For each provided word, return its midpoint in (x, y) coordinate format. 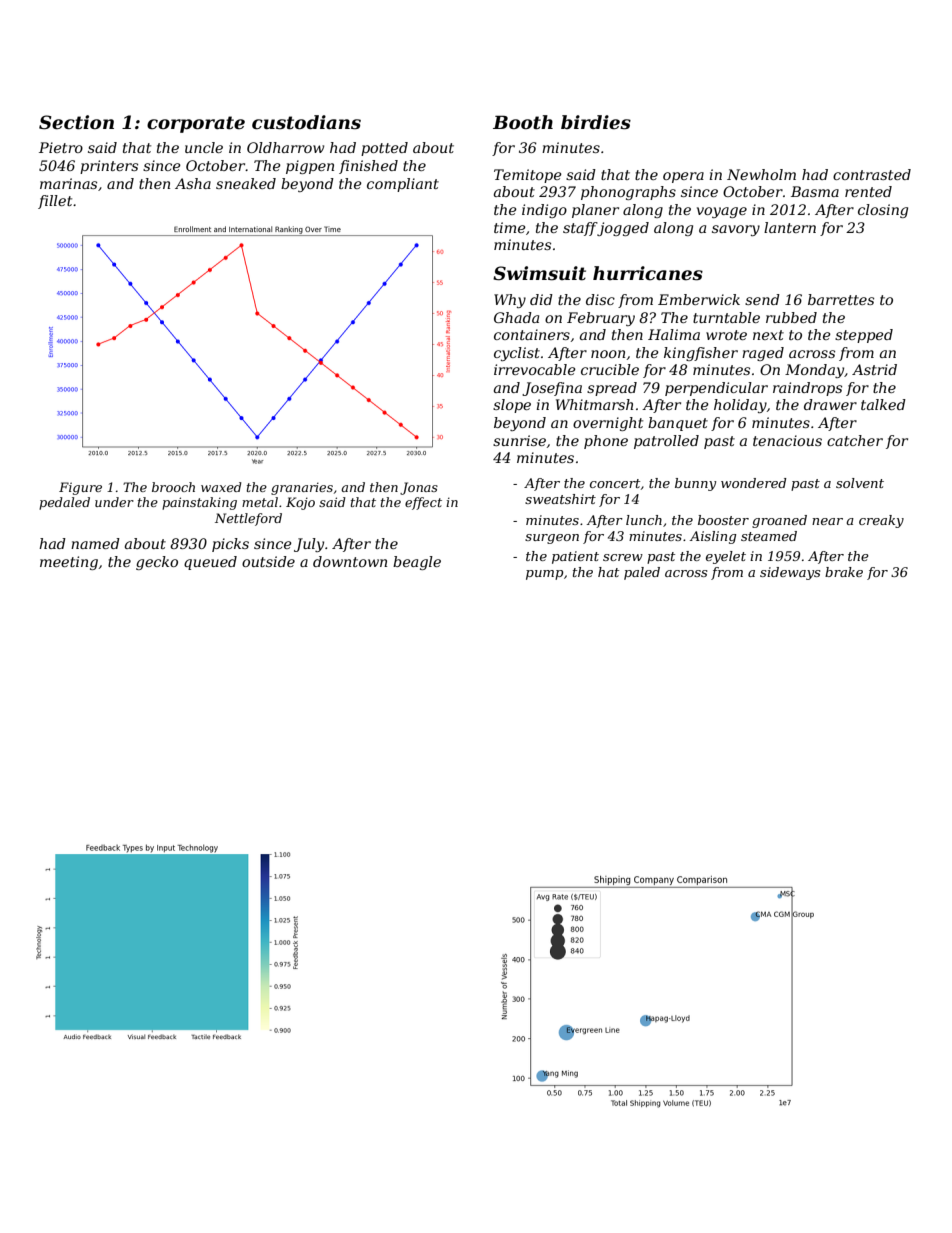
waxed (221, 487)
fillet (55, 202)
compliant (403, 185)
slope (512, 406)
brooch (173, 487)
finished (368, 167)
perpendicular (716, 389)
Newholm (761, 174)
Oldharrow (285, 147)
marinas (68, 183)
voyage (722, 212)
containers (532, 334)
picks (230, 545)
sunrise (519, 440)
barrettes (841, 299)
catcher (855, 440)
